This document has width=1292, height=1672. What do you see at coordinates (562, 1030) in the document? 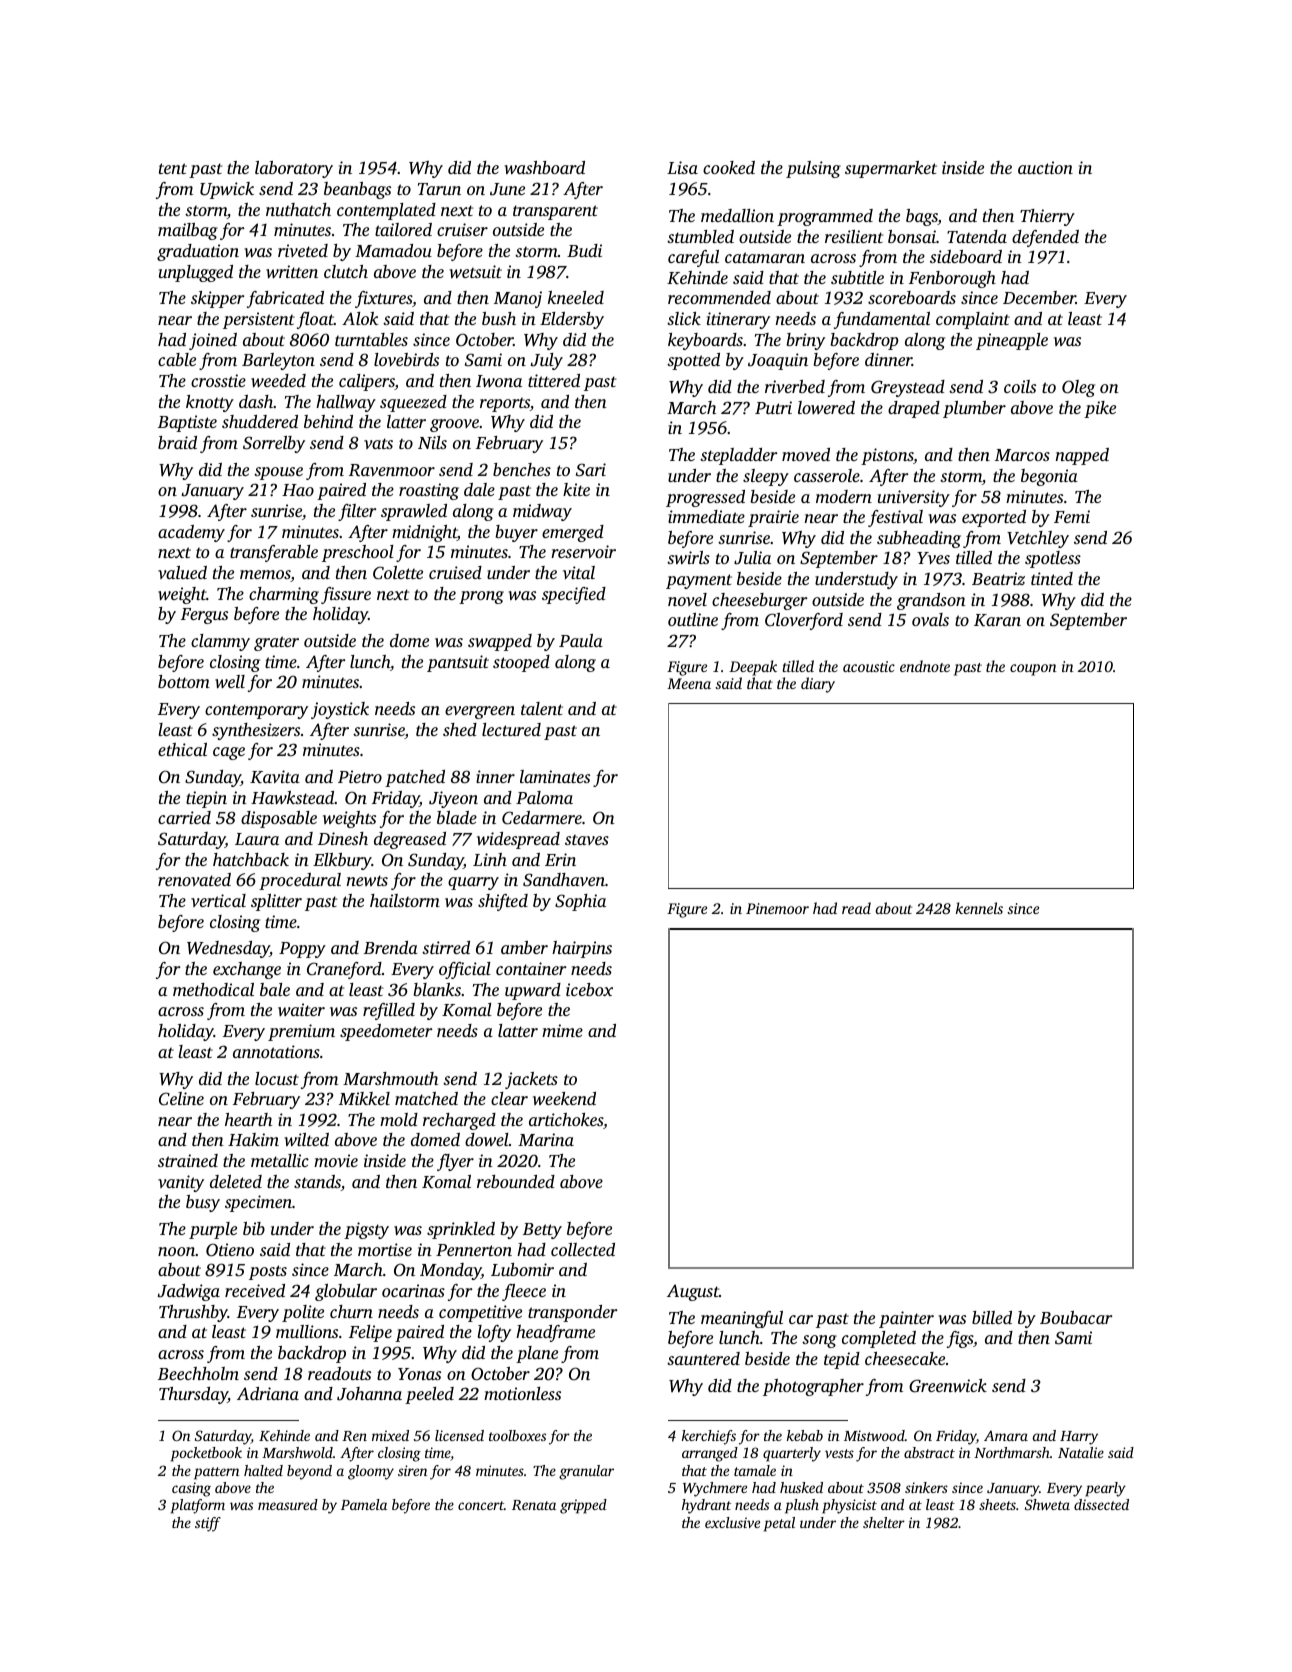
I see `mime` at bounding box center [562, 1030].
